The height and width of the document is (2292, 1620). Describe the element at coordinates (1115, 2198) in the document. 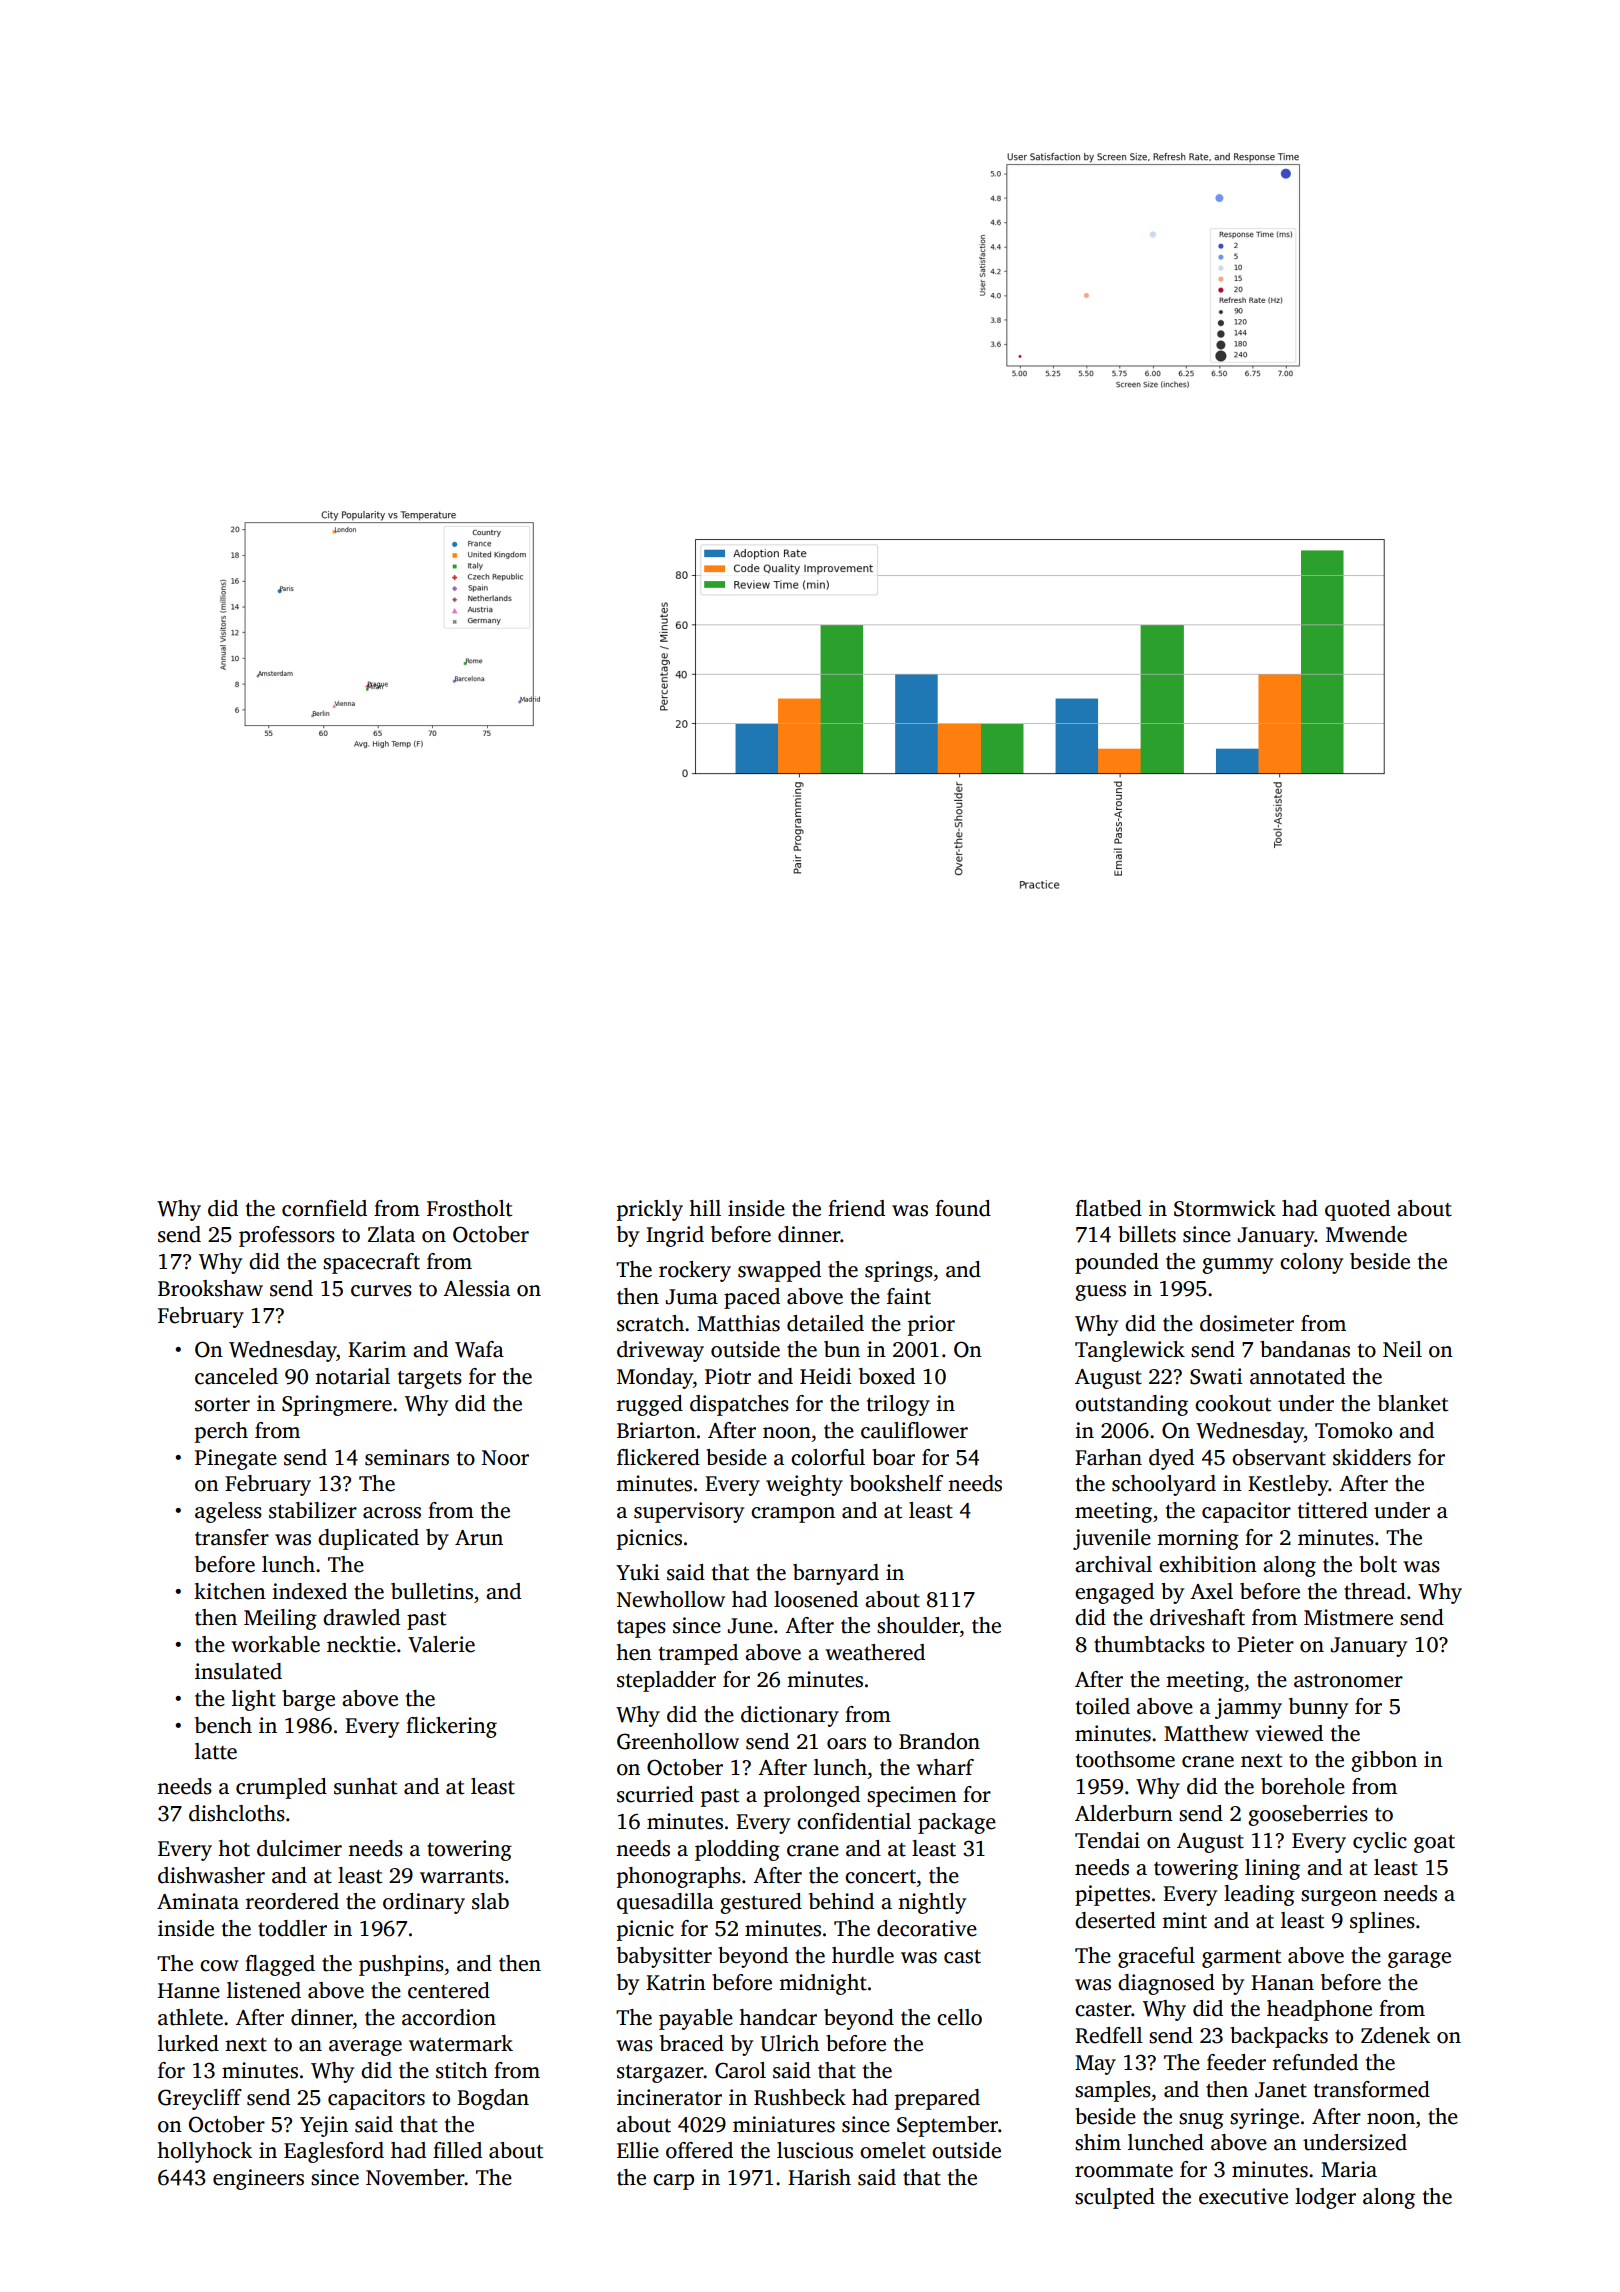

I see `sculpted` at that location.
